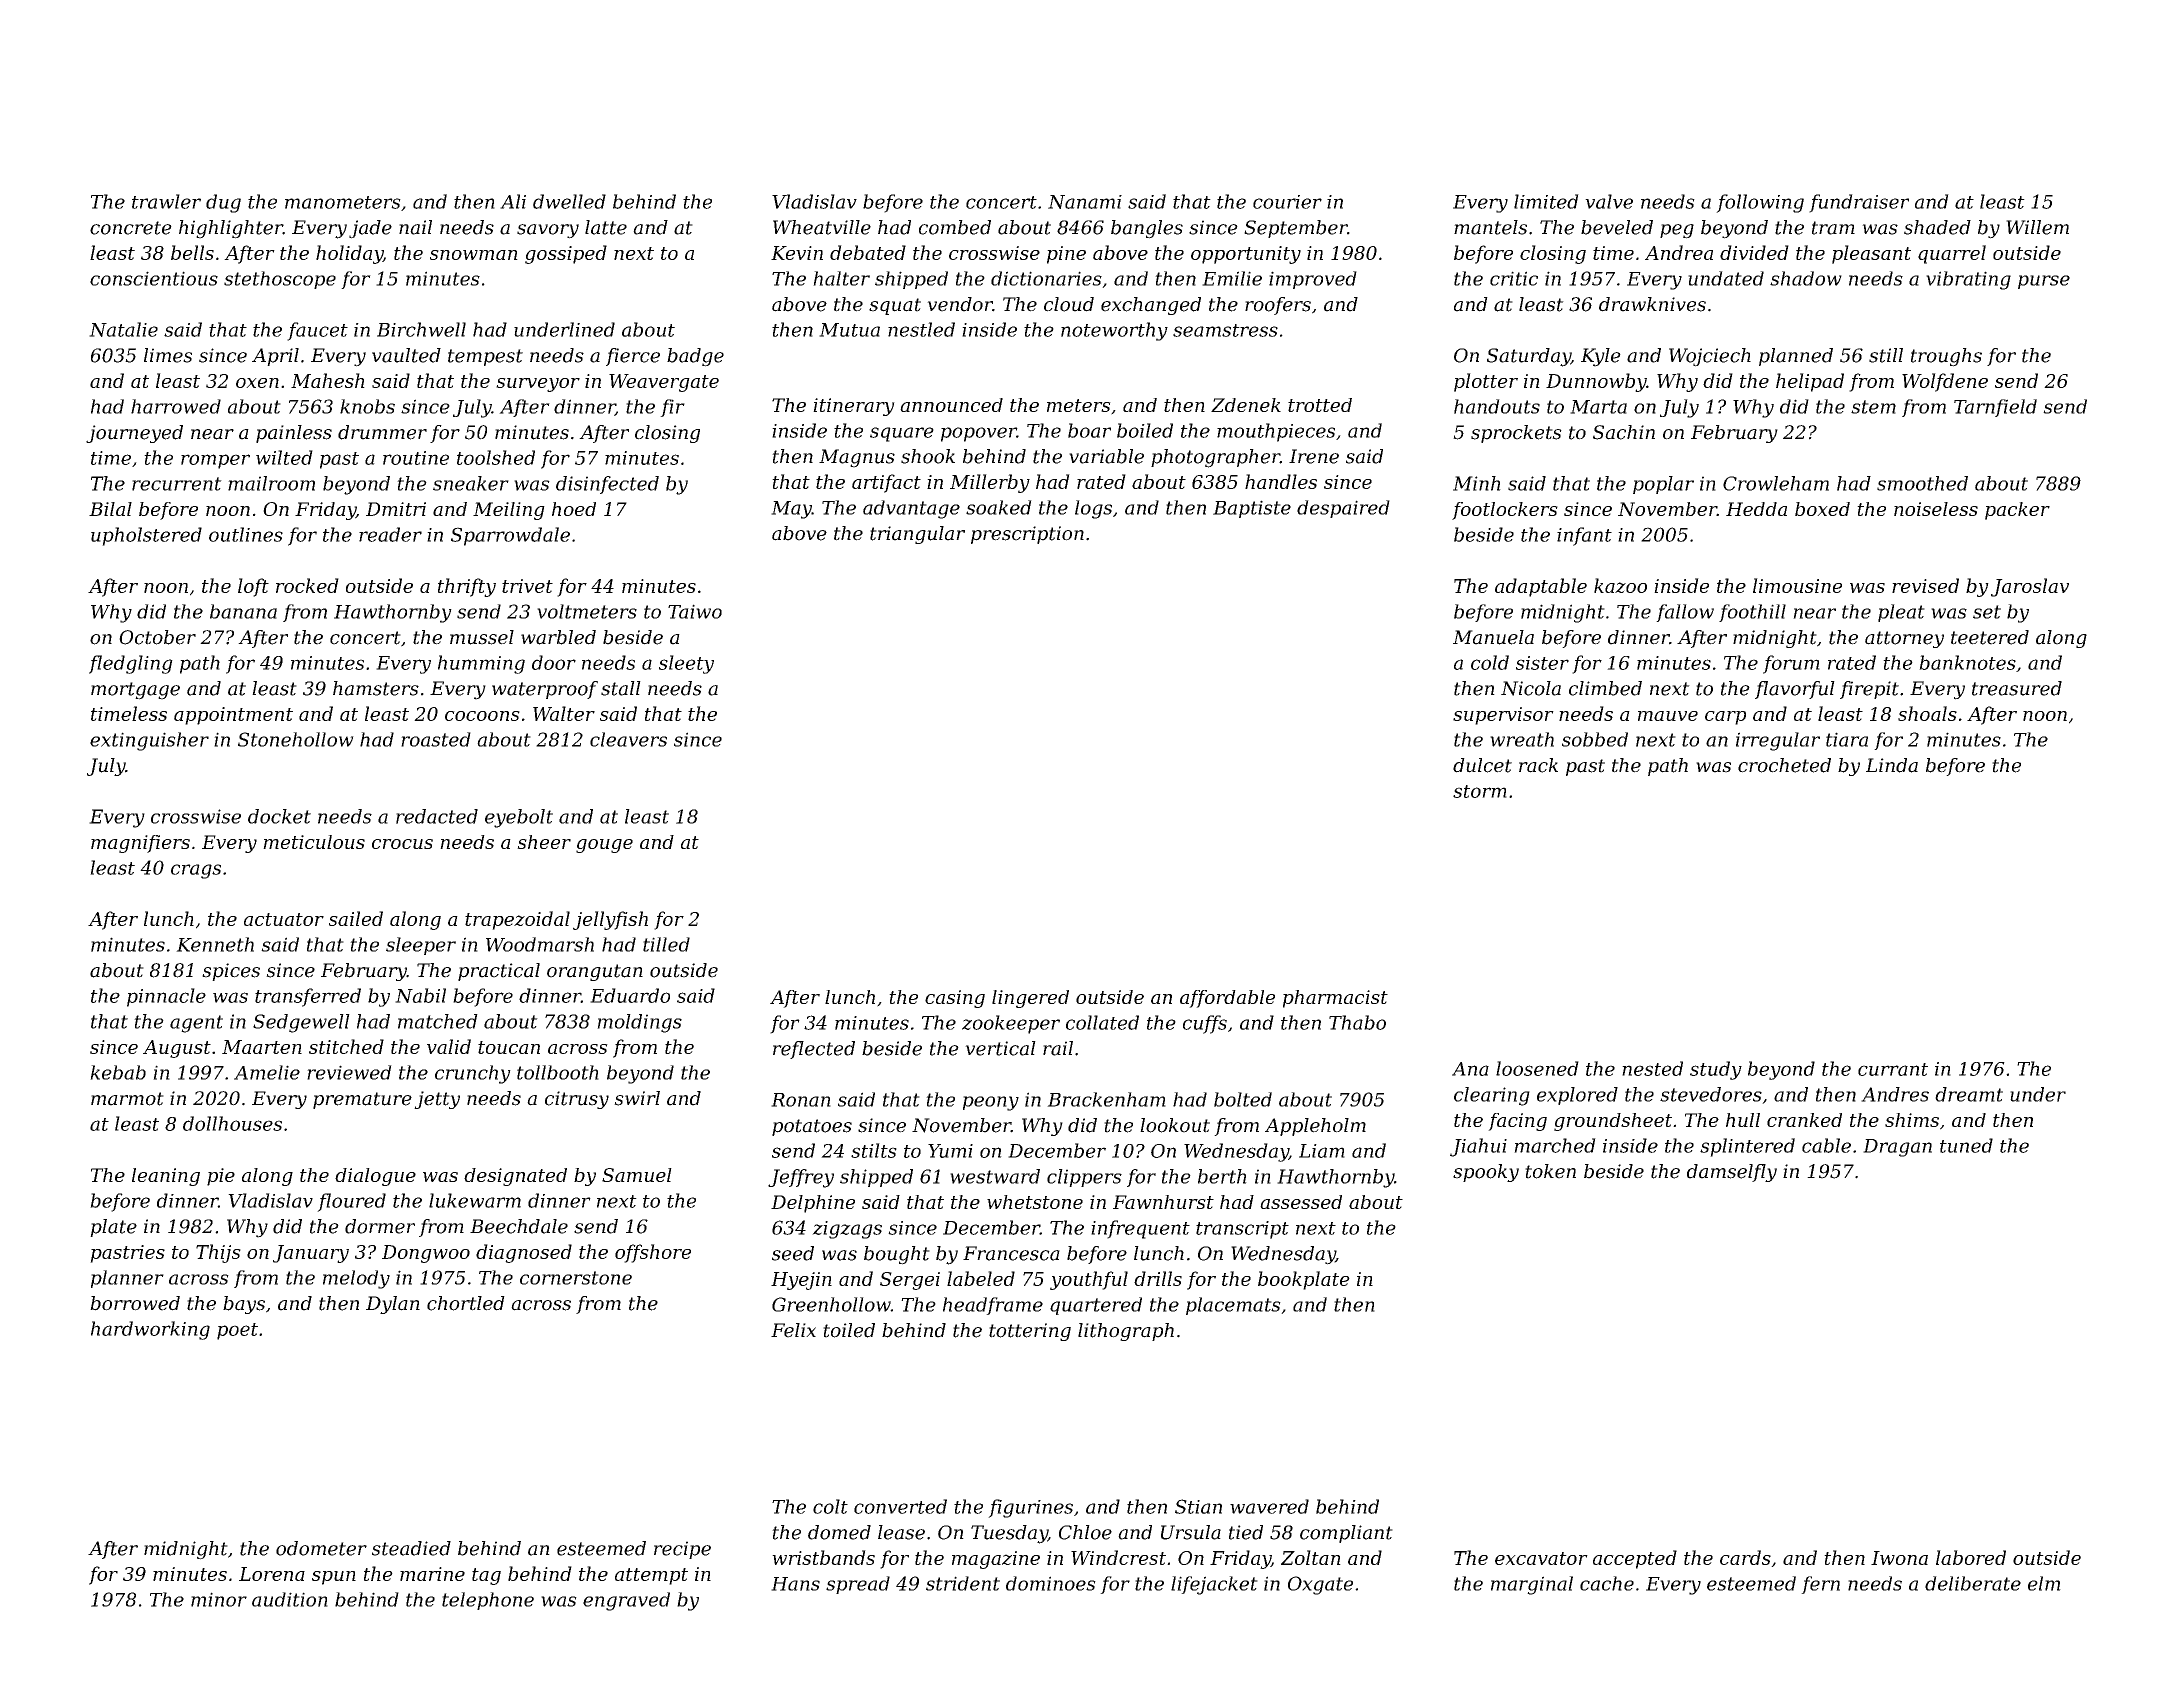  Describe the element at coordinates (402, 844) in the image. I see `crocus` at that location.
